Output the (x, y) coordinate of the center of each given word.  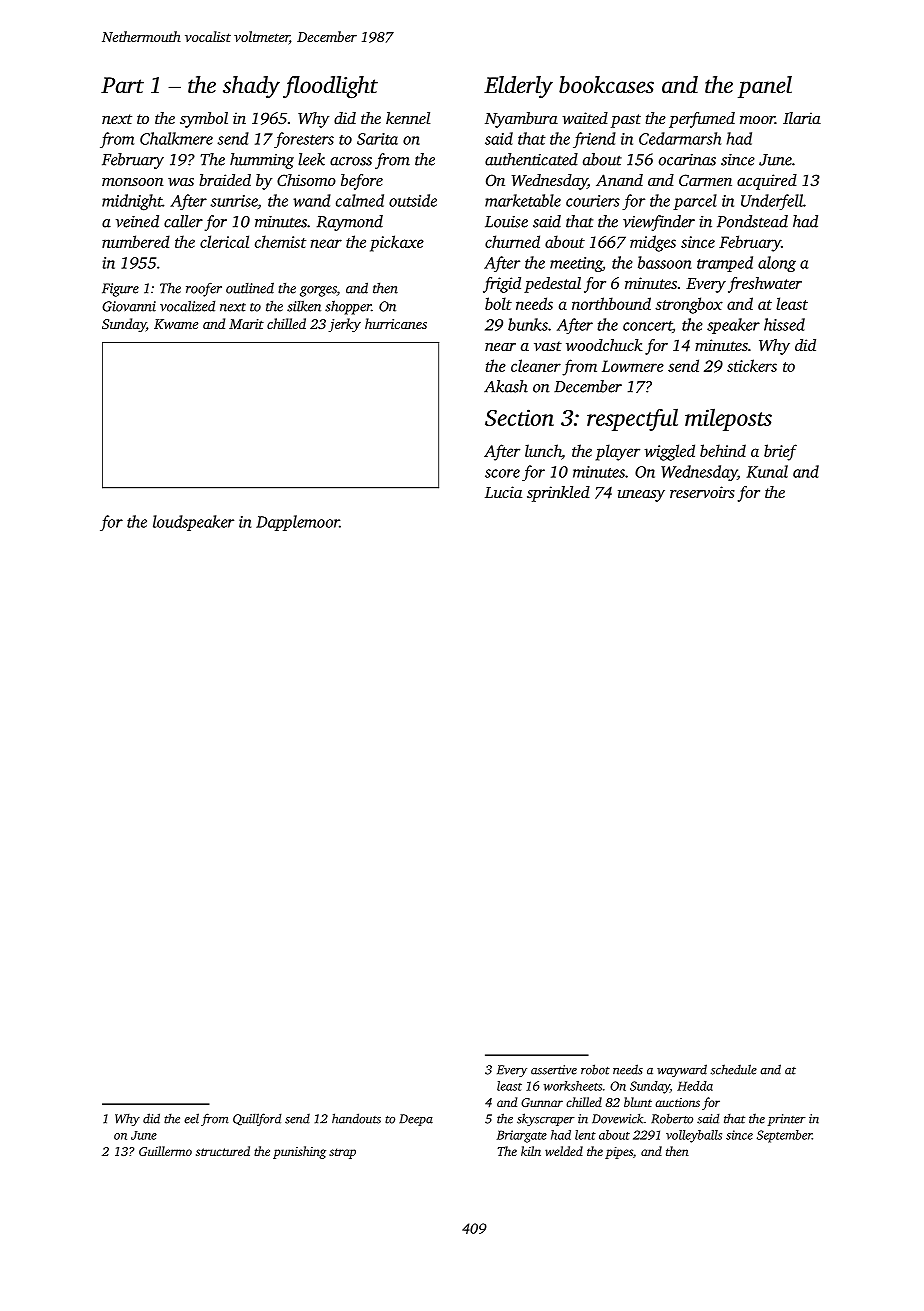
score (502, 473)
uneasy (641, 496)
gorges (318, 291)
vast (548, 346)
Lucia (503, 492)
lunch (543, 450)
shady (251, 87)
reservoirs (702, 492)
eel (191, 1118)
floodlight (330, 87)
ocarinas (687, 160)
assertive (554, 1070)
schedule (734, 1069)
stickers (752, 365)
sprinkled (558, 494)
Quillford (257, 1119)
